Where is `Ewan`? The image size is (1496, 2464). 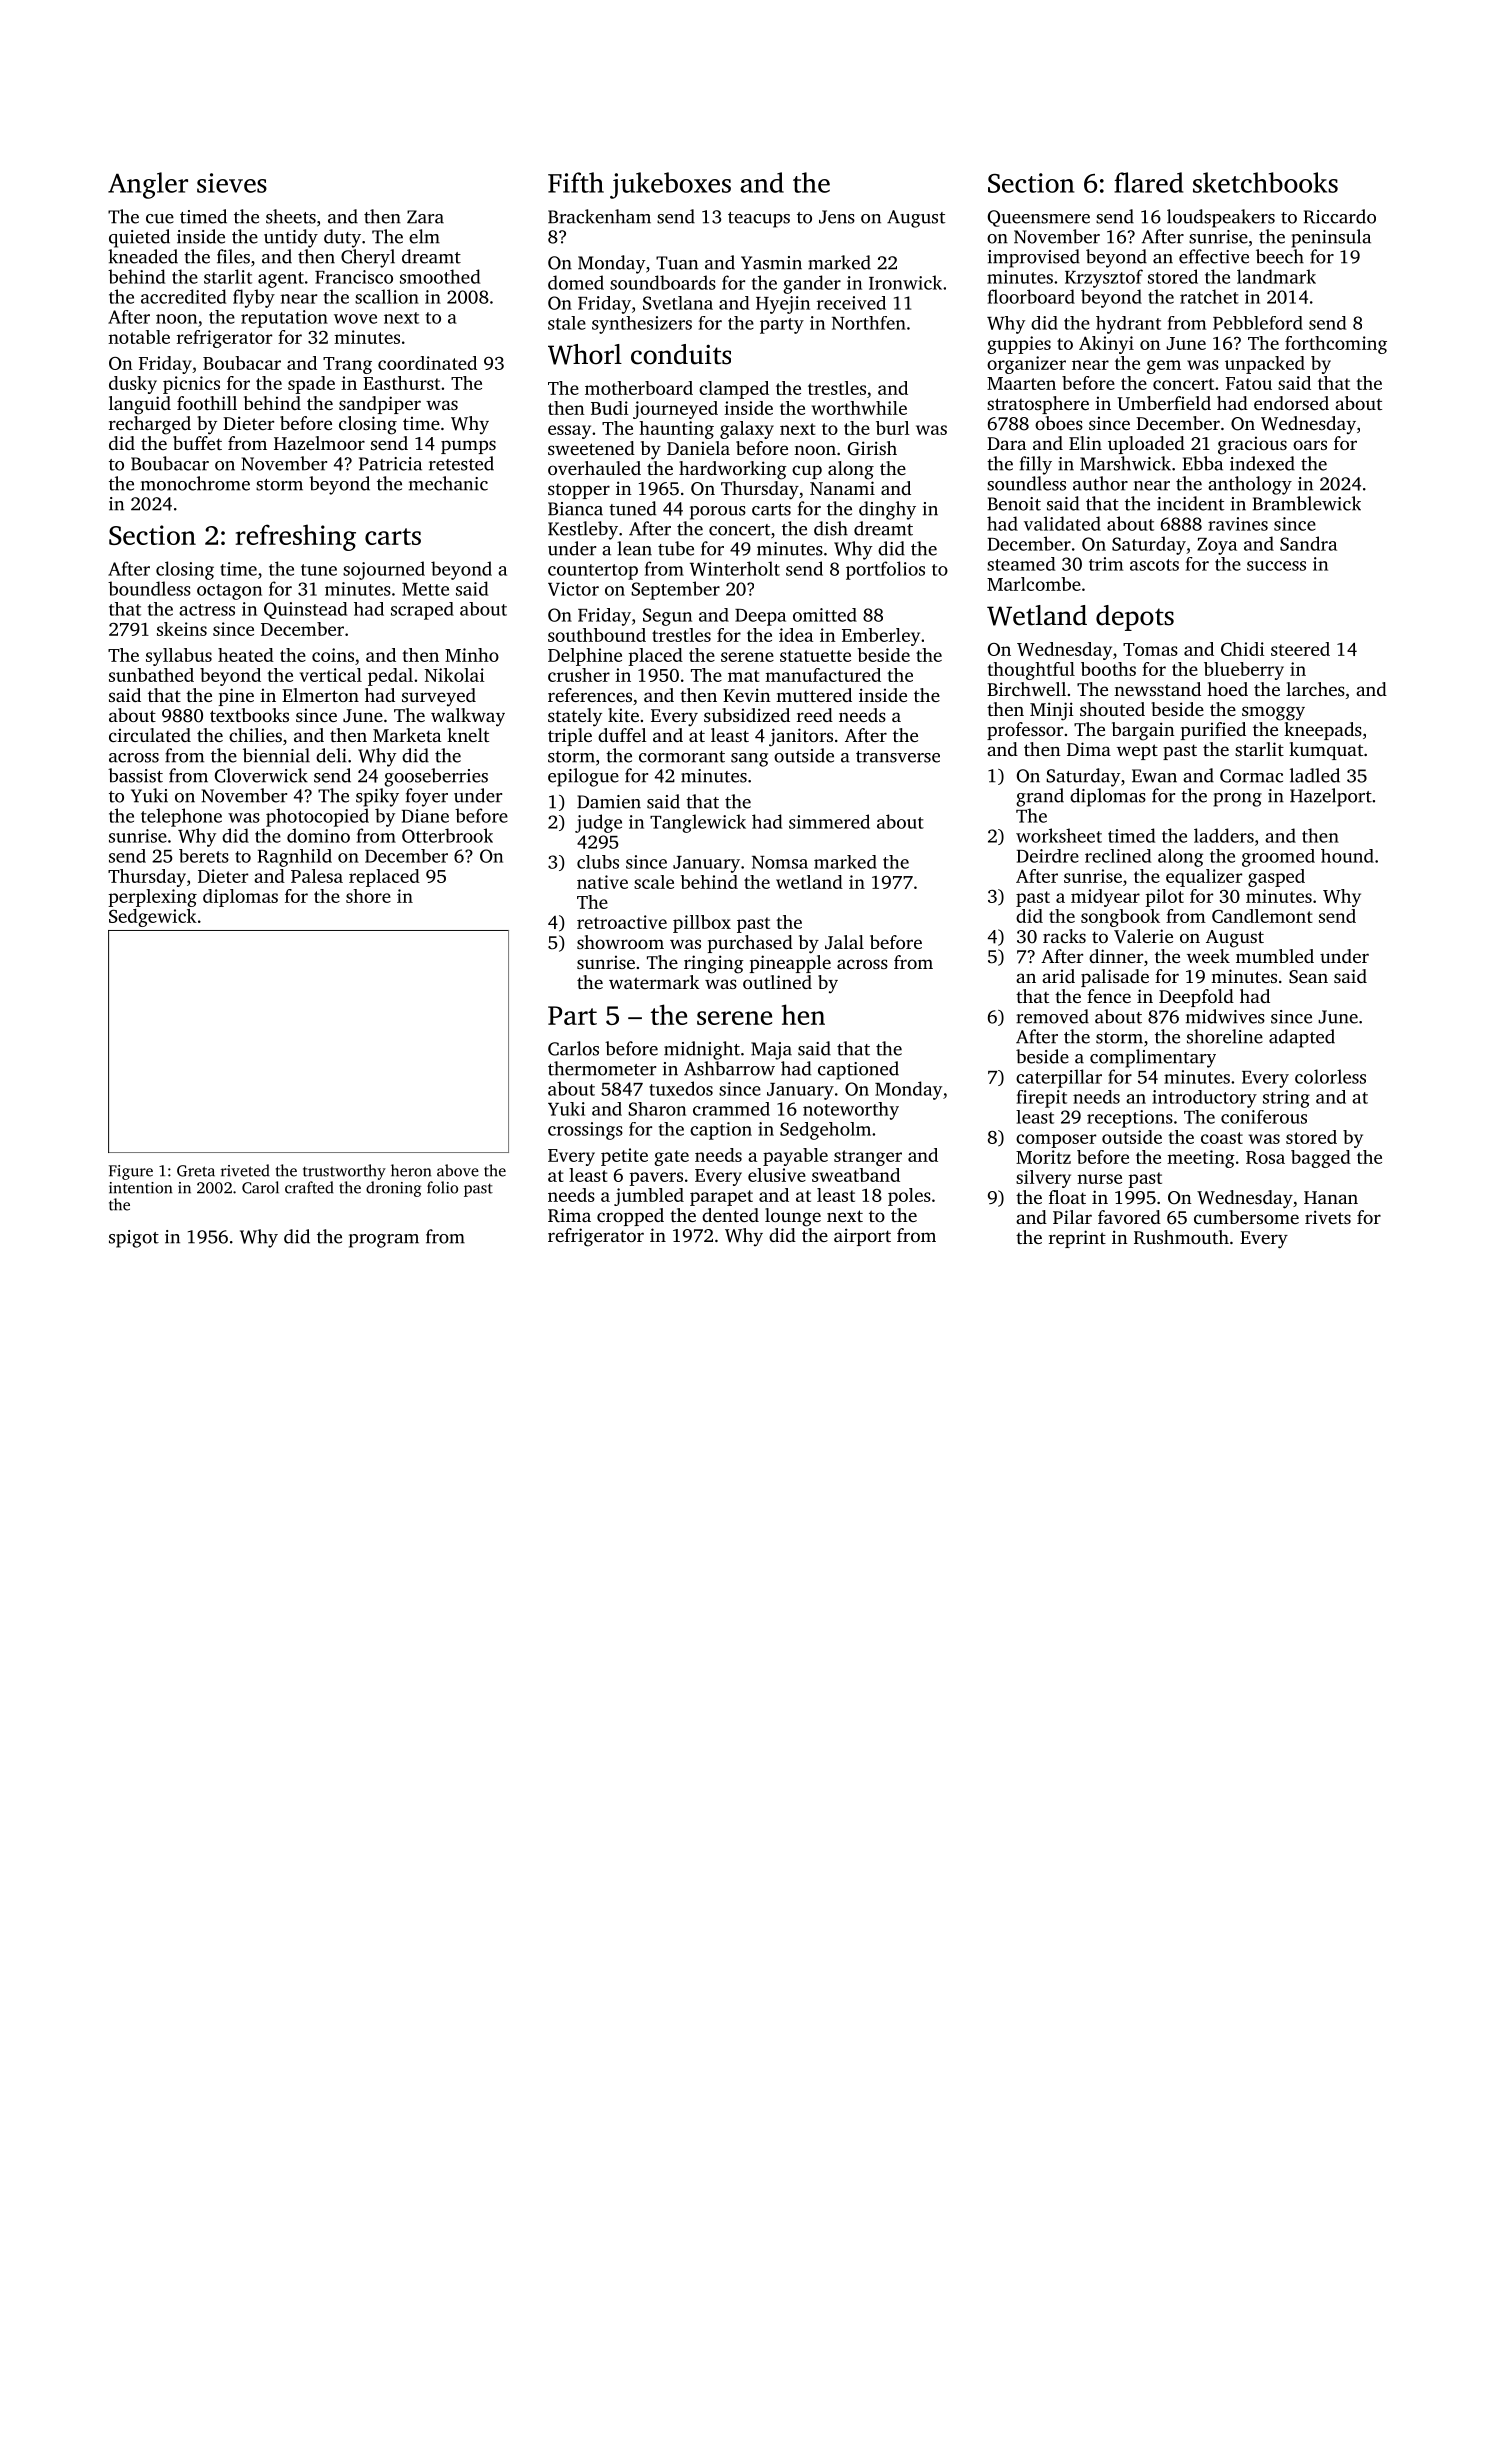 Ewan is located at coordinates (1154, 776).
